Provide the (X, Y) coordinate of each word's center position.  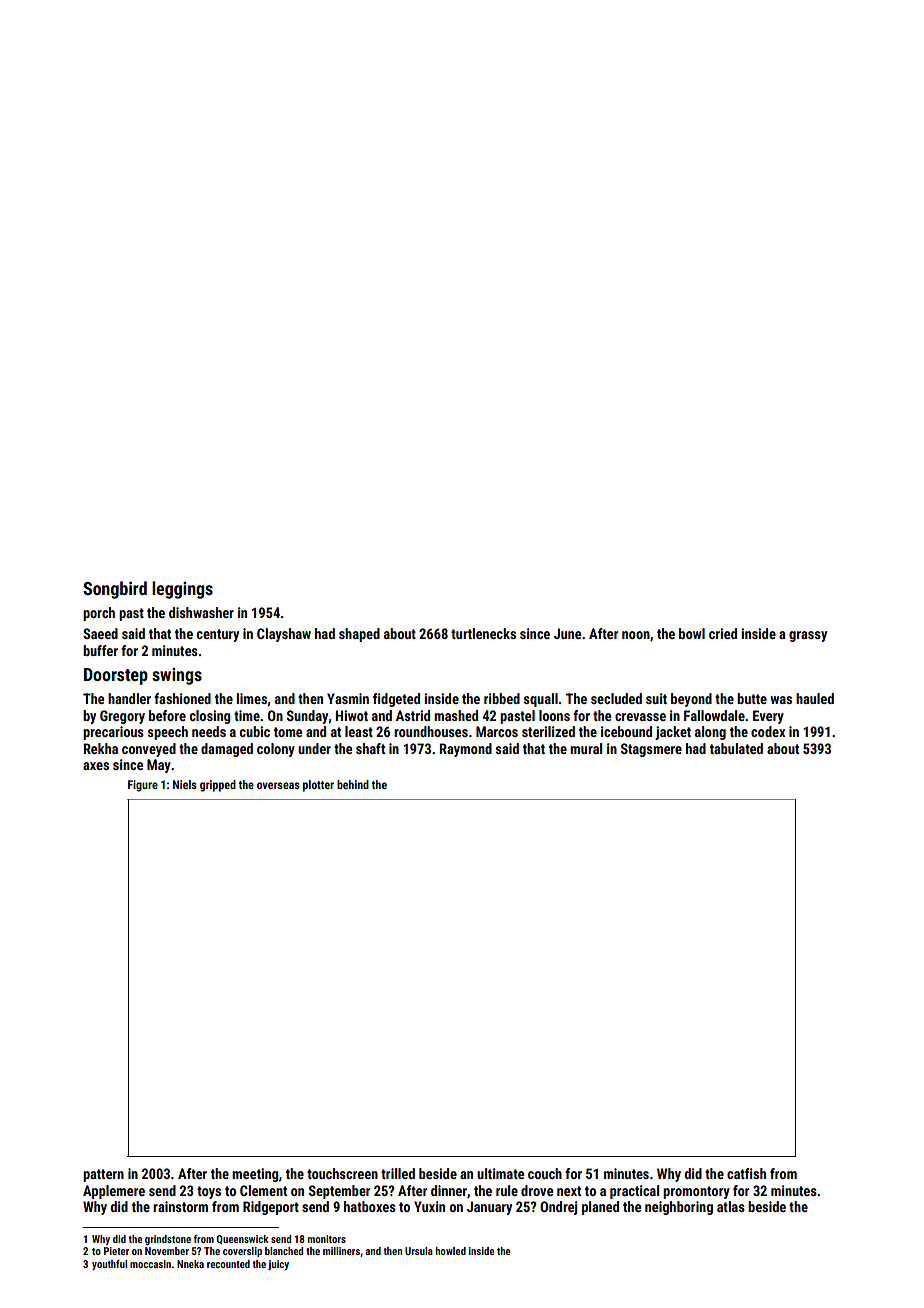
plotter (318, 786)
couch (545, 1173)
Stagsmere (651, 750)
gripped (218, 786)
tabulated (736, 748)
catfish (746, 1173)
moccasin (150, 1264)
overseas (278, 785)
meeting (255, 1175)
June (567, 633)
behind (353, 784)
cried (723, 633)
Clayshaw (284, 635)
